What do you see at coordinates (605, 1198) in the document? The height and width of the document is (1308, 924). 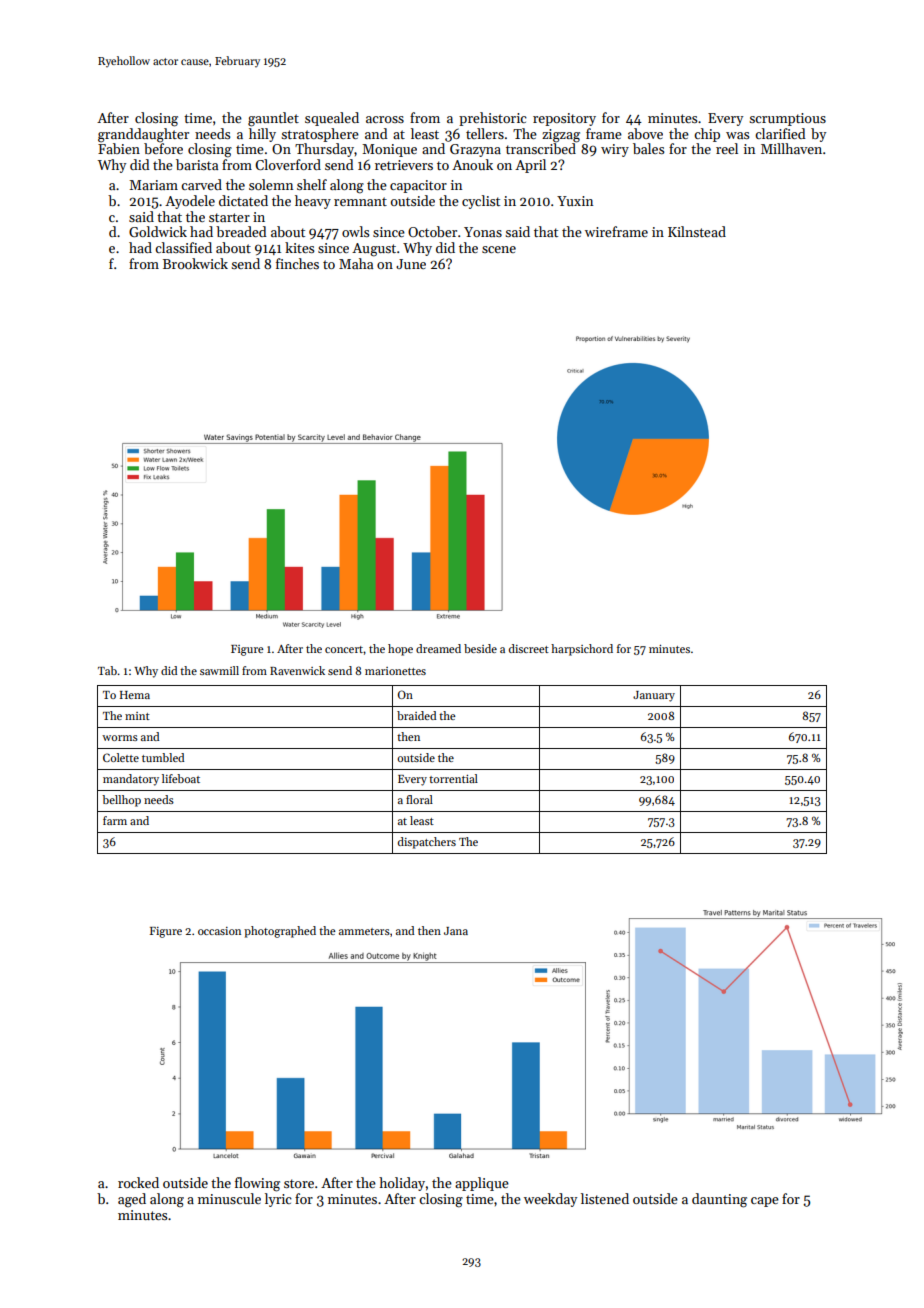 I see `listened` at bounding box center [605, 1198].
